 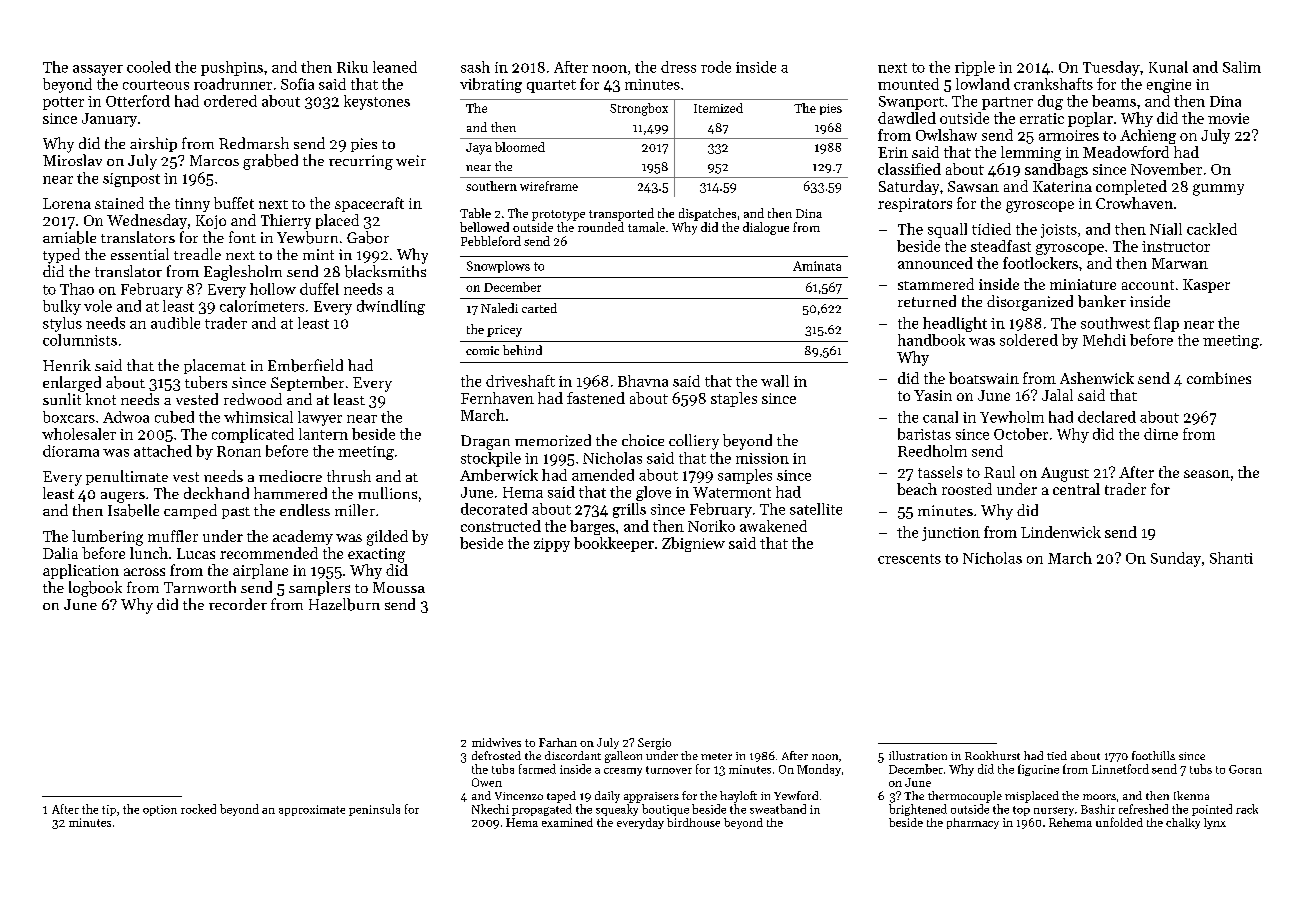 I want to click on Aminata, so click(x=817, y=266).
